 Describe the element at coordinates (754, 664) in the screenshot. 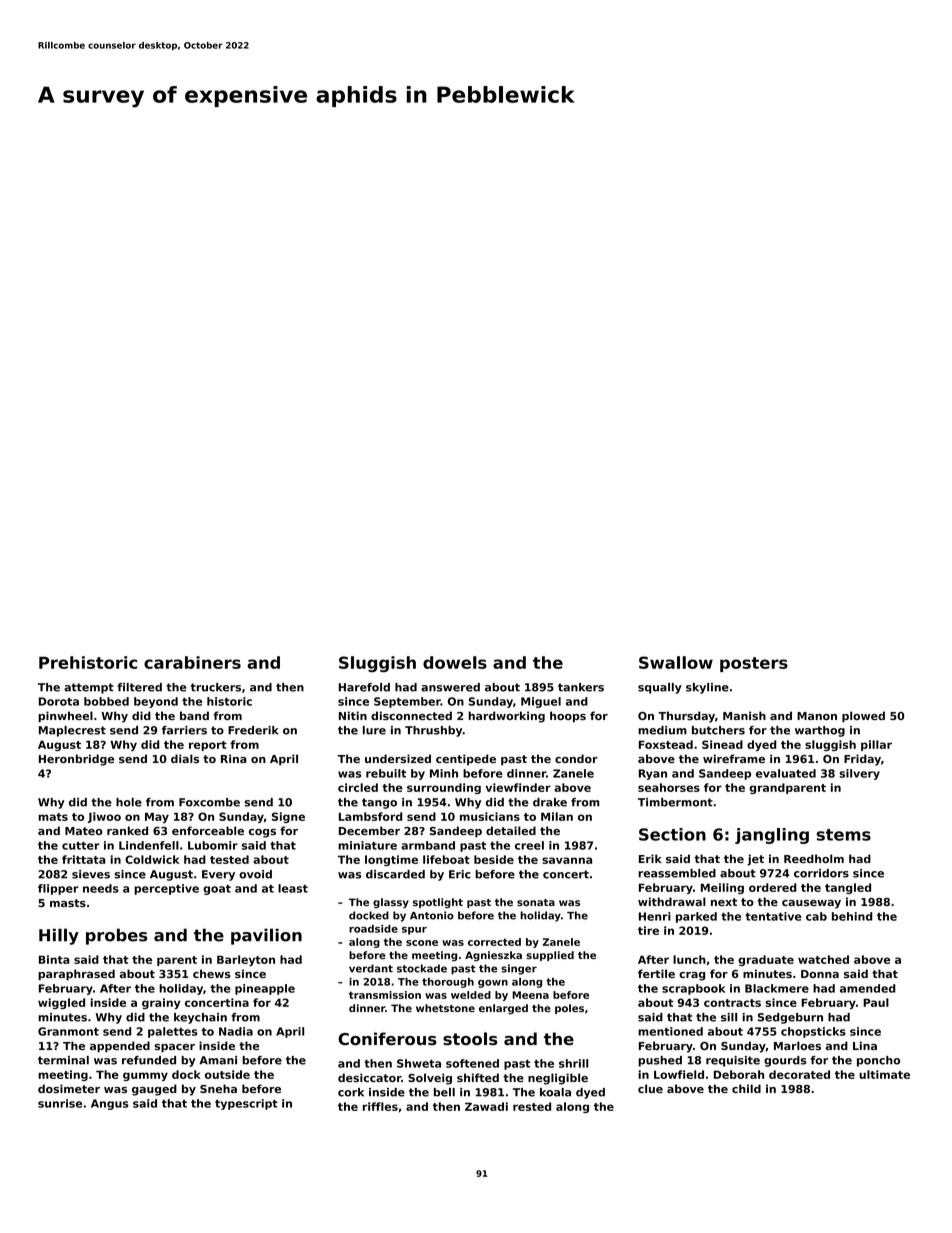

I see `posters` at that location.
